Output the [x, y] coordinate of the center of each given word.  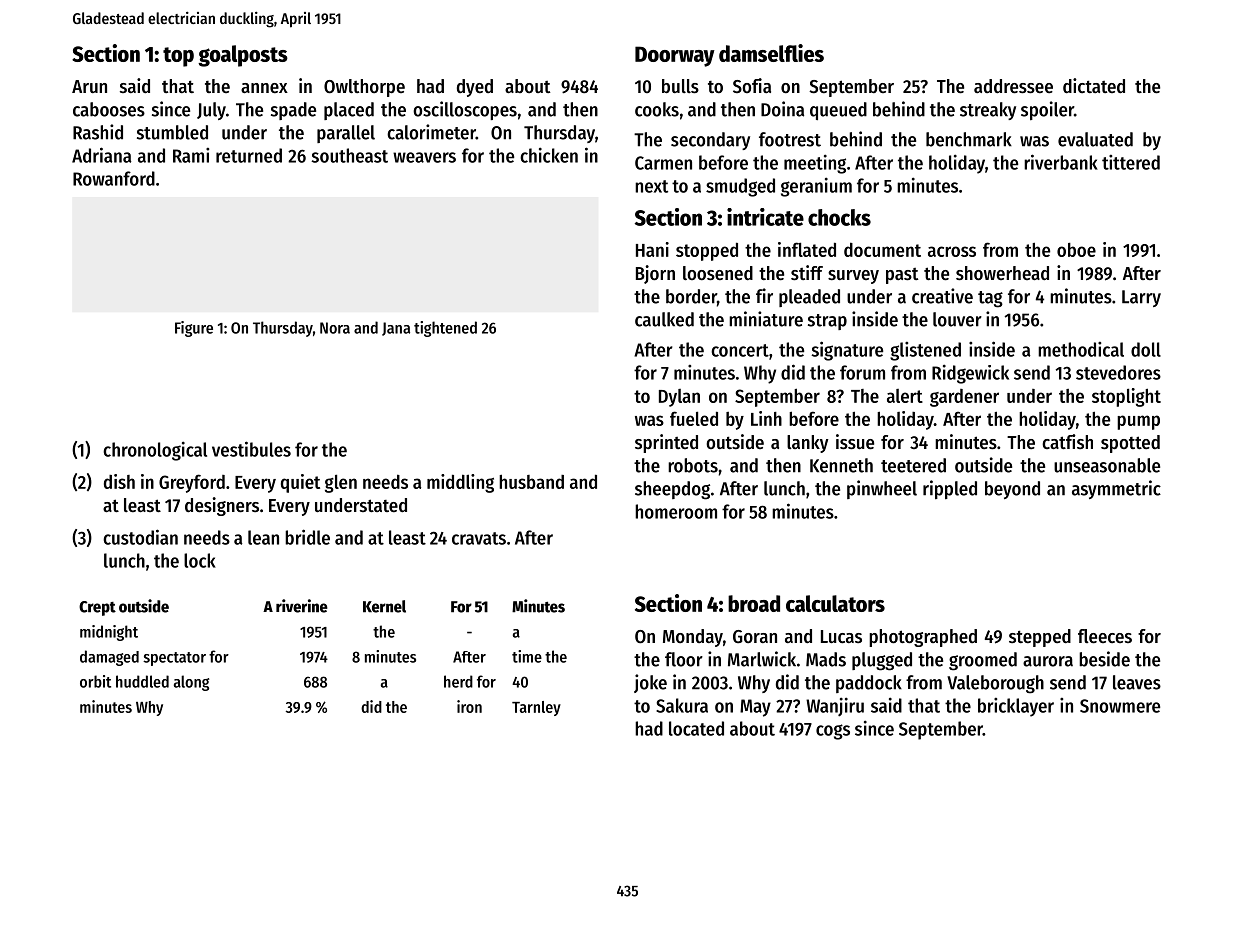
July [211, 111]
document [882, 249]
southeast [349, 155]
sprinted [666, 443]
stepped [1040, 638]
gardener [964, 398]
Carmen [663, 163]
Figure [194, 329]
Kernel [384, 606]
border [691, 296]
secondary [710, 141]
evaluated [1095, 139]
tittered [1131, 162]
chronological [155, 451]
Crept [97, 608]
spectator [174, 659]
